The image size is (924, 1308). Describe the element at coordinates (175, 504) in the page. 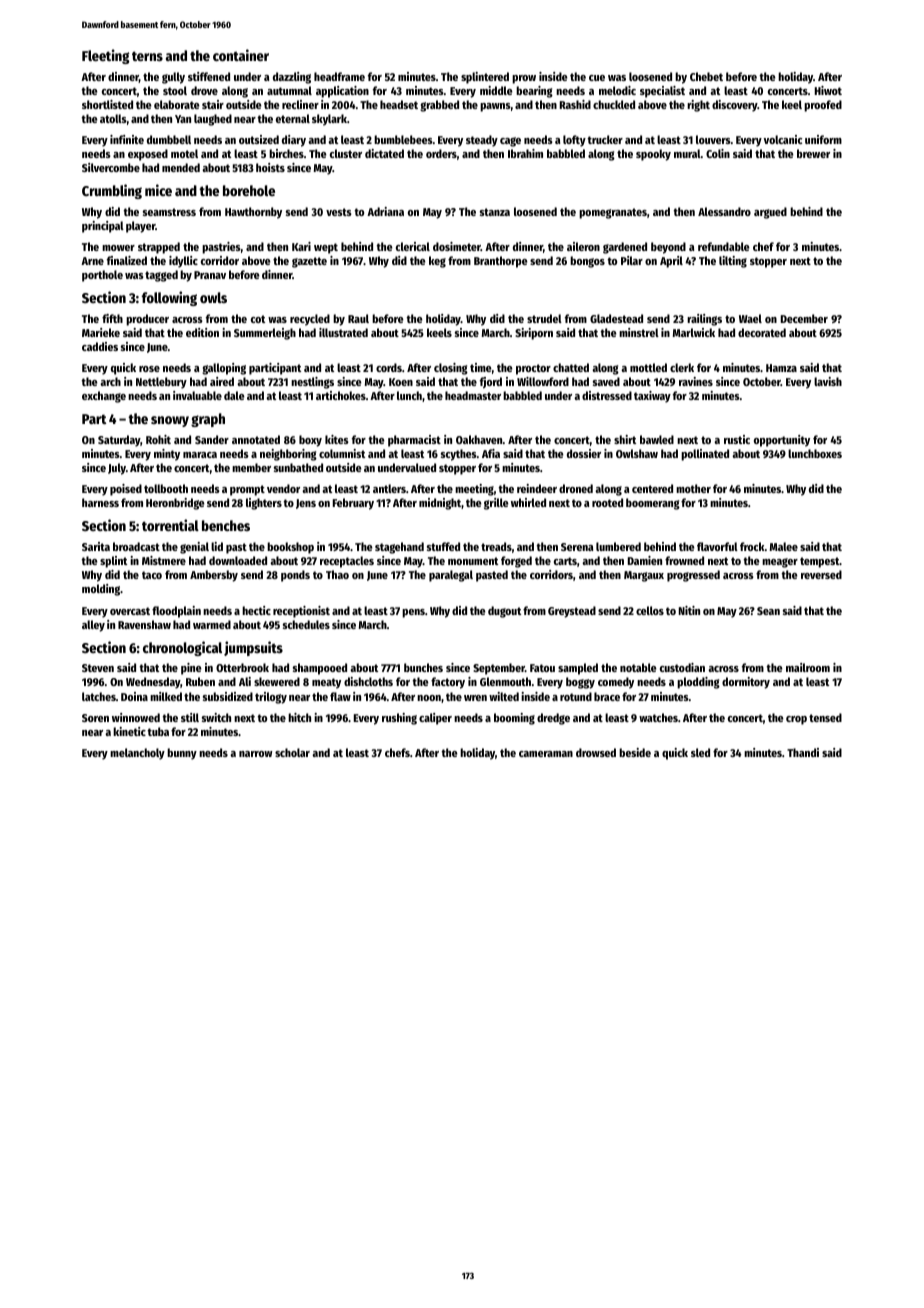

I see `Heronbridge` at that location.
